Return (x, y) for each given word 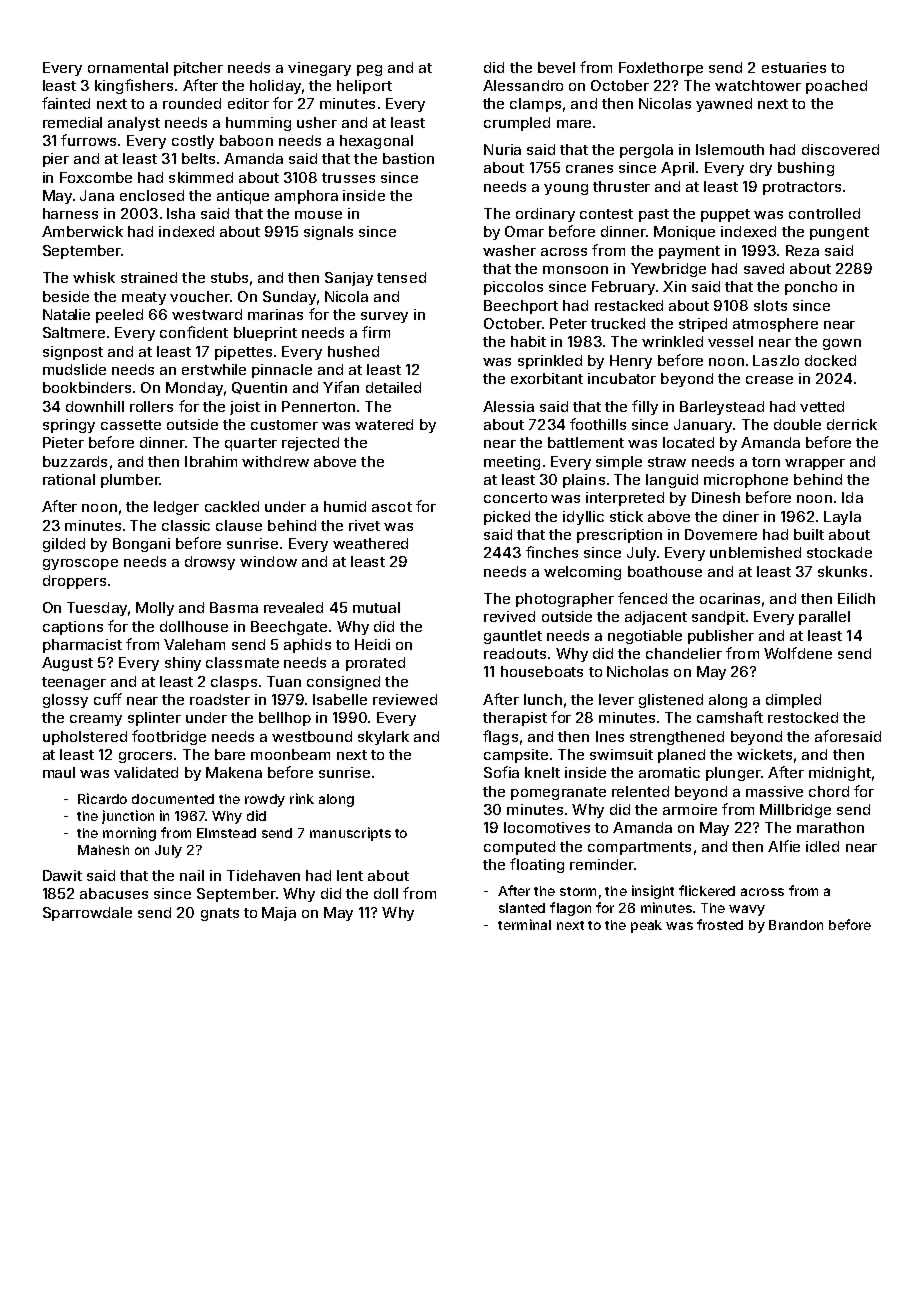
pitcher (198, 69)
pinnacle (282, 371)
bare (230, 754)
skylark (383, 738)
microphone (746, 481)
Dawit (62, 875)
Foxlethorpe (661, 69)
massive (774, 791)
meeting (512, 463)
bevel (556, 67)
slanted (522, 908)
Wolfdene (798, 653)
